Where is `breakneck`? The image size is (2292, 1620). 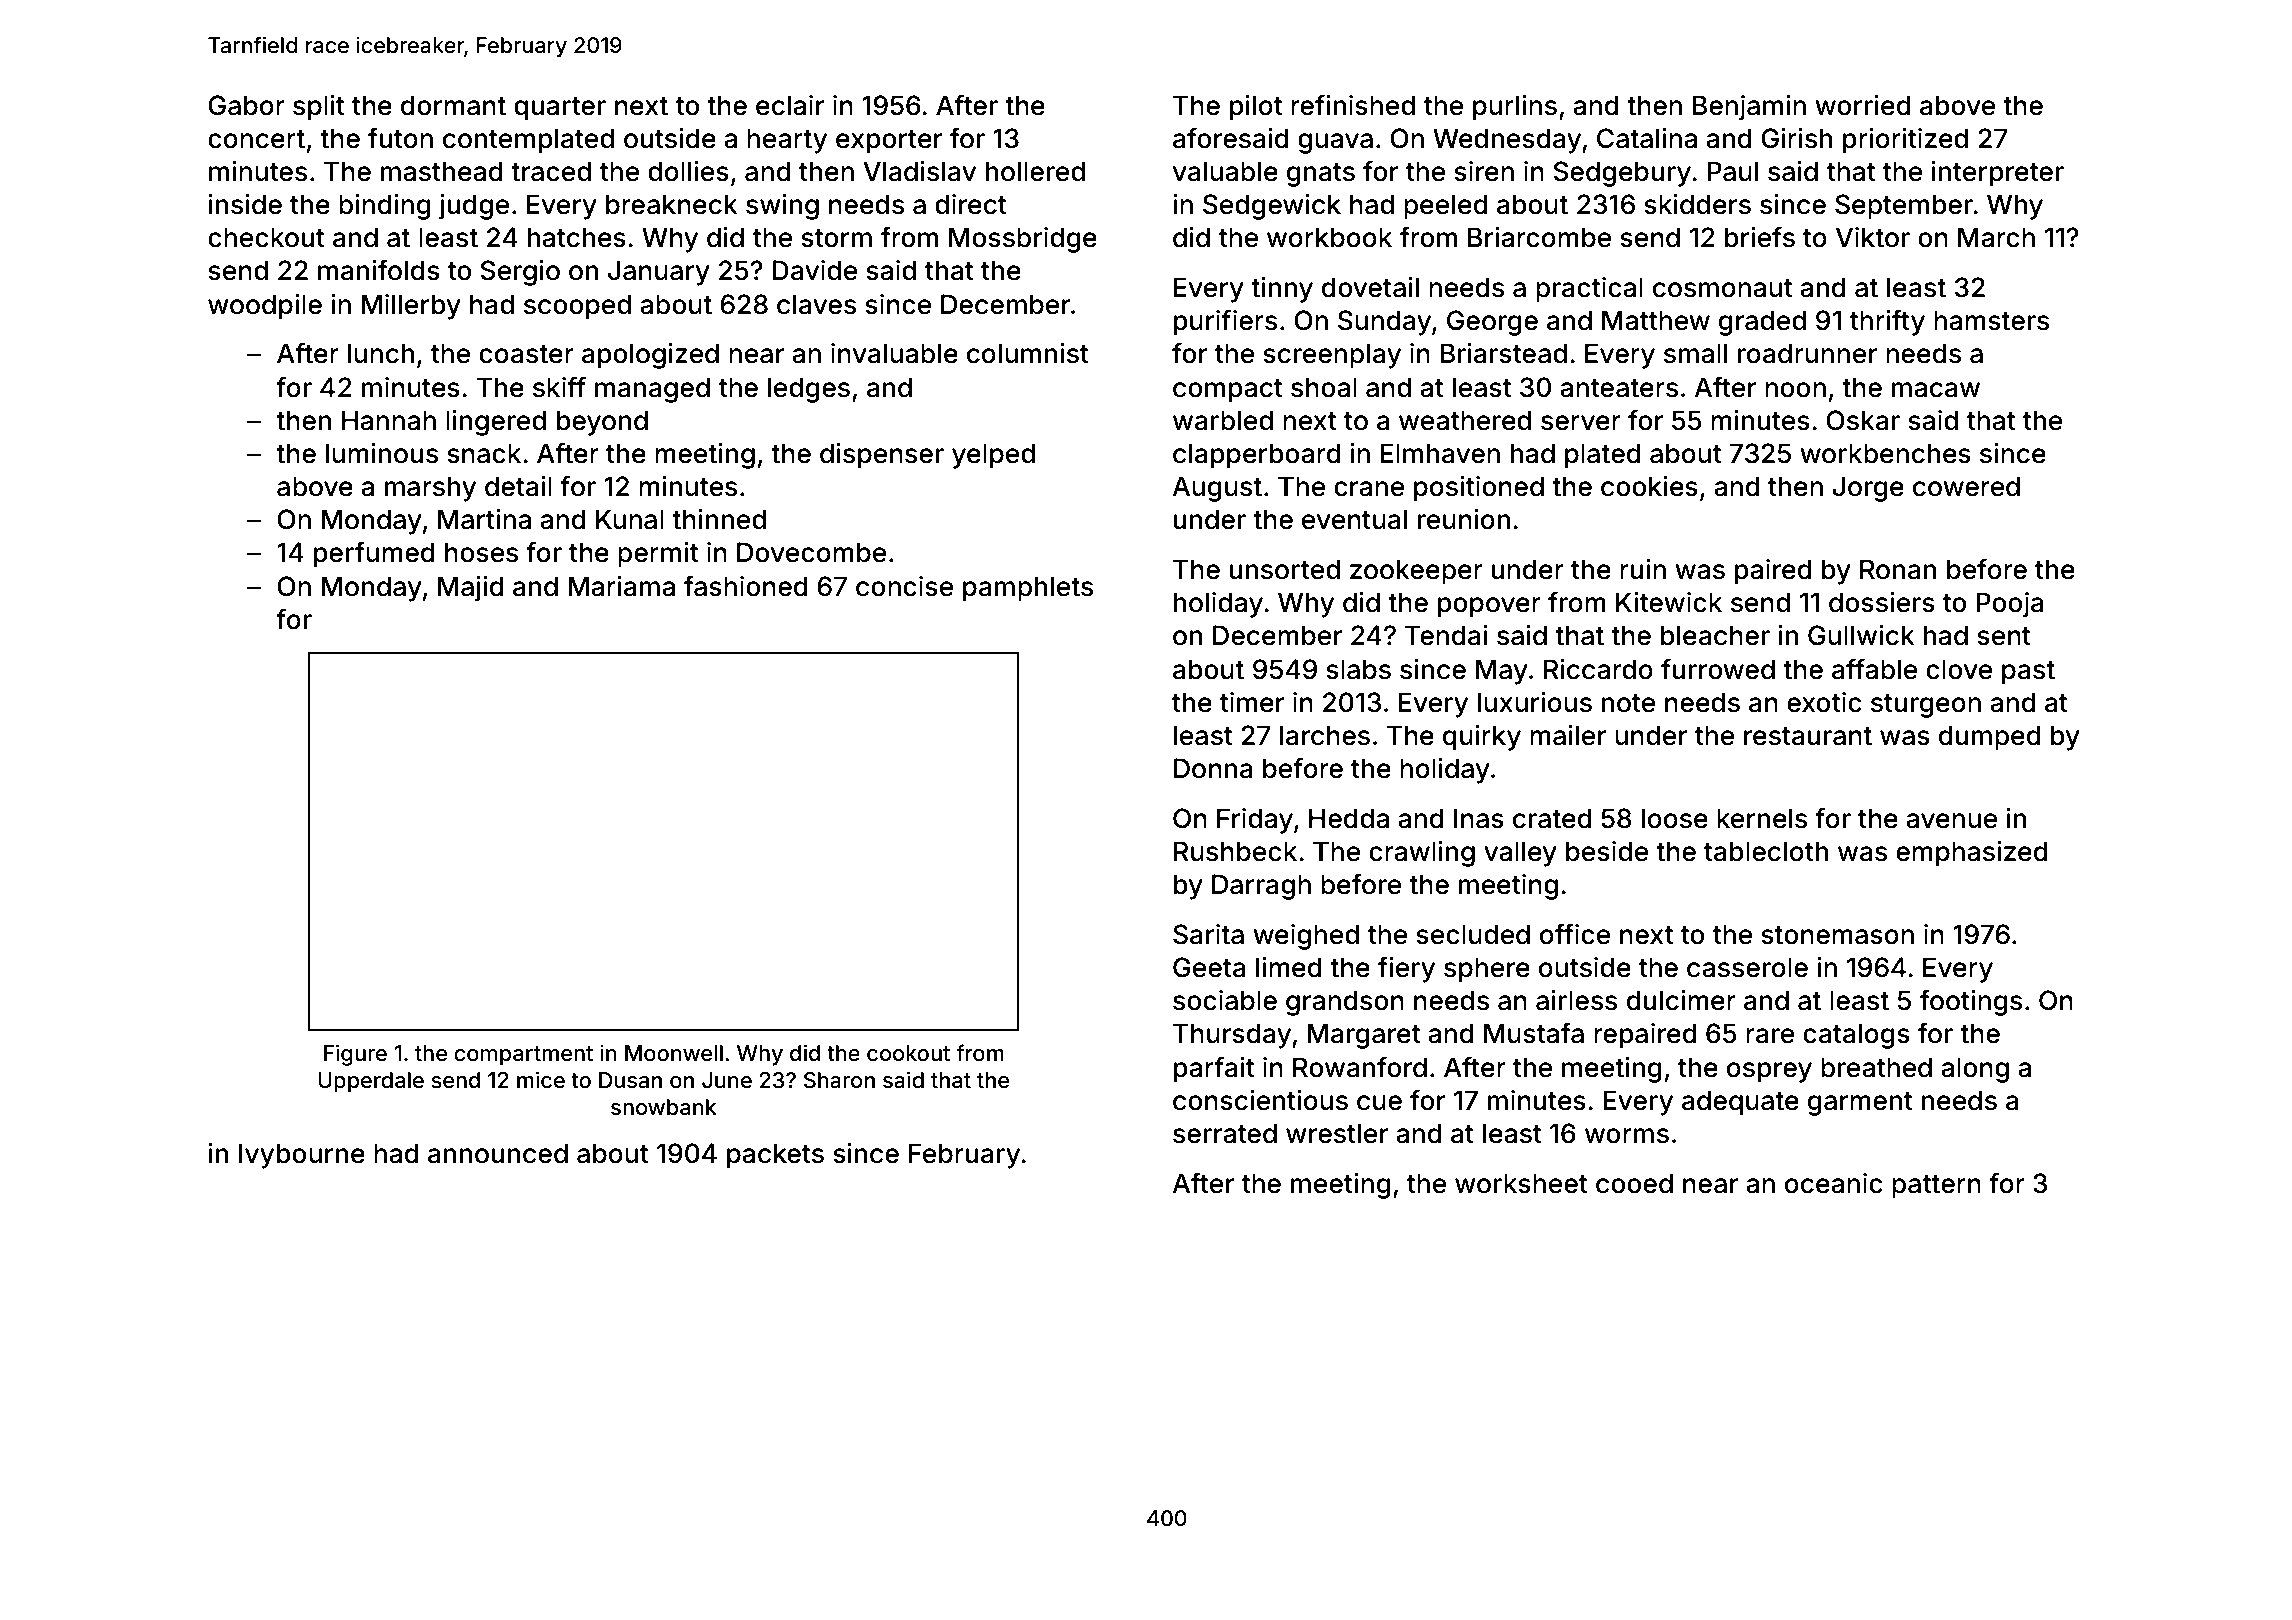
breakneck is located at coordinates (672, 204).
